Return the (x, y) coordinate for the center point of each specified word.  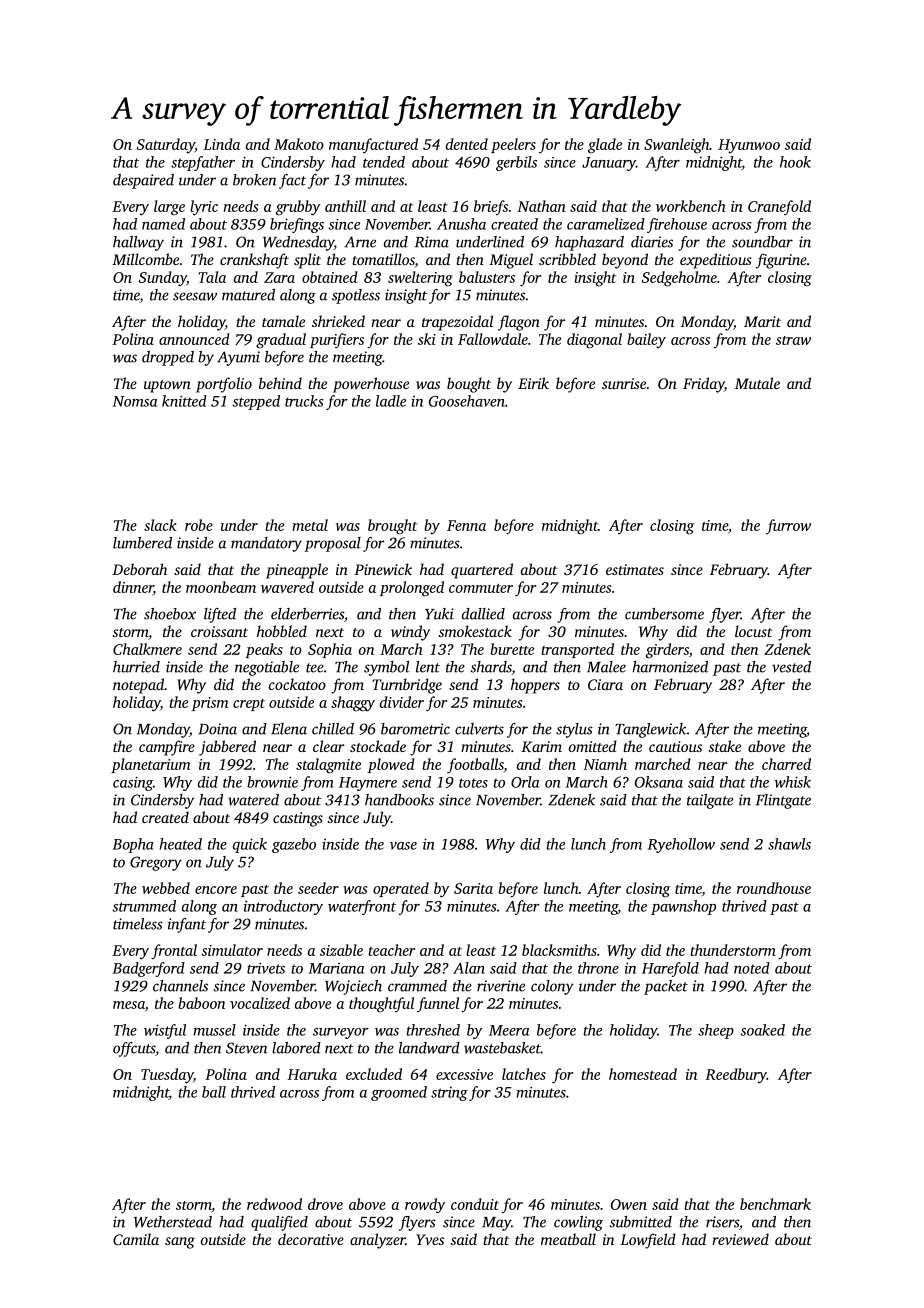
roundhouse (774, 888)
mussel (214, 1030)
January (609, 164)
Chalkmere (147, 649)
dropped (168, 358)
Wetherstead (173, 1222)
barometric (415, 729)
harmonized (670, 667)
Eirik (533, 383)
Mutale (757, 383)
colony (552, 987)
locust (753, 631)
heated (180, 844)
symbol (386, 668)
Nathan (541, 206)
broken (254, 180)
